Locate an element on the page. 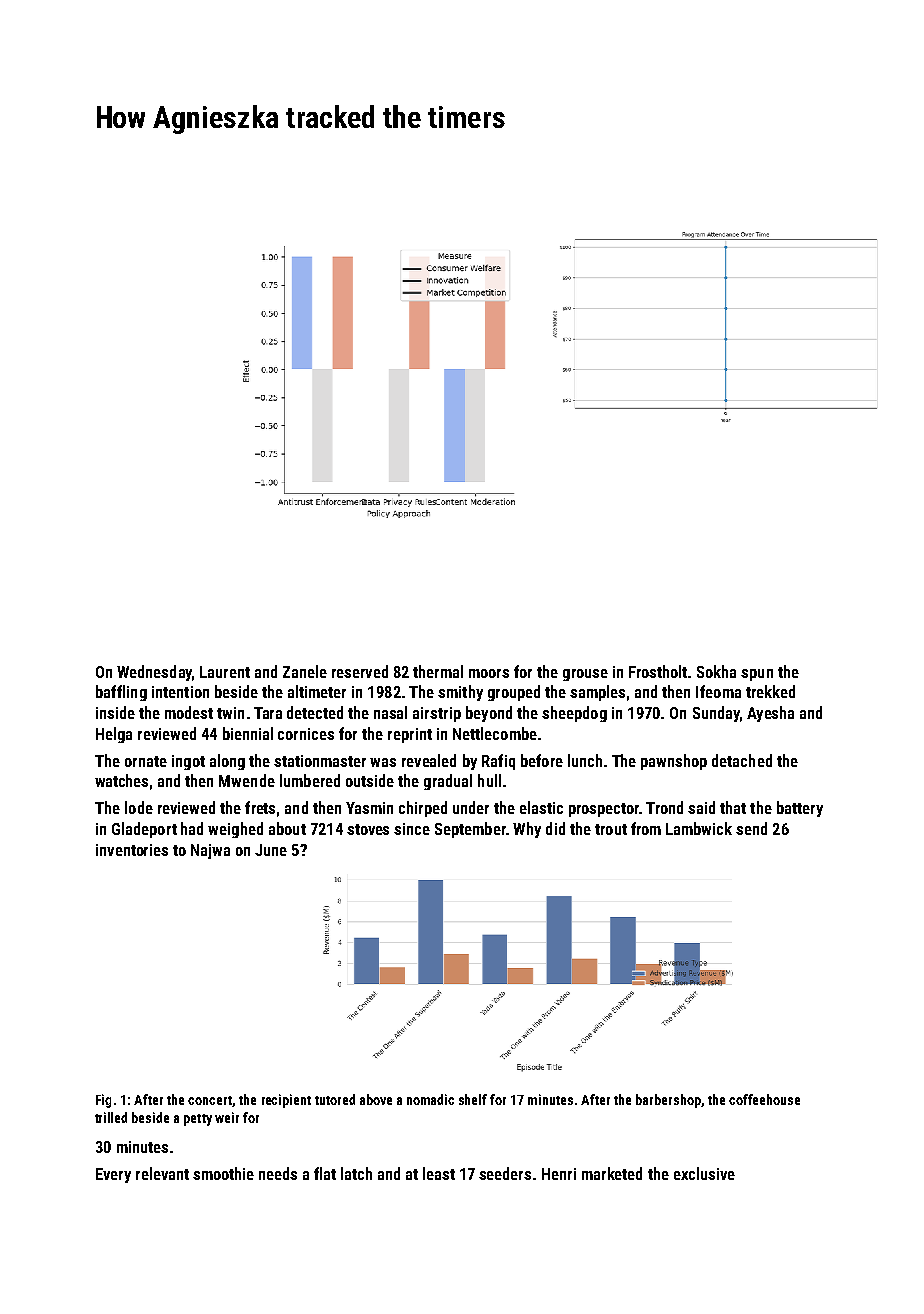 The height and width of the page is (1314, 924). Ayesha is located at coordinates (770, 714).
